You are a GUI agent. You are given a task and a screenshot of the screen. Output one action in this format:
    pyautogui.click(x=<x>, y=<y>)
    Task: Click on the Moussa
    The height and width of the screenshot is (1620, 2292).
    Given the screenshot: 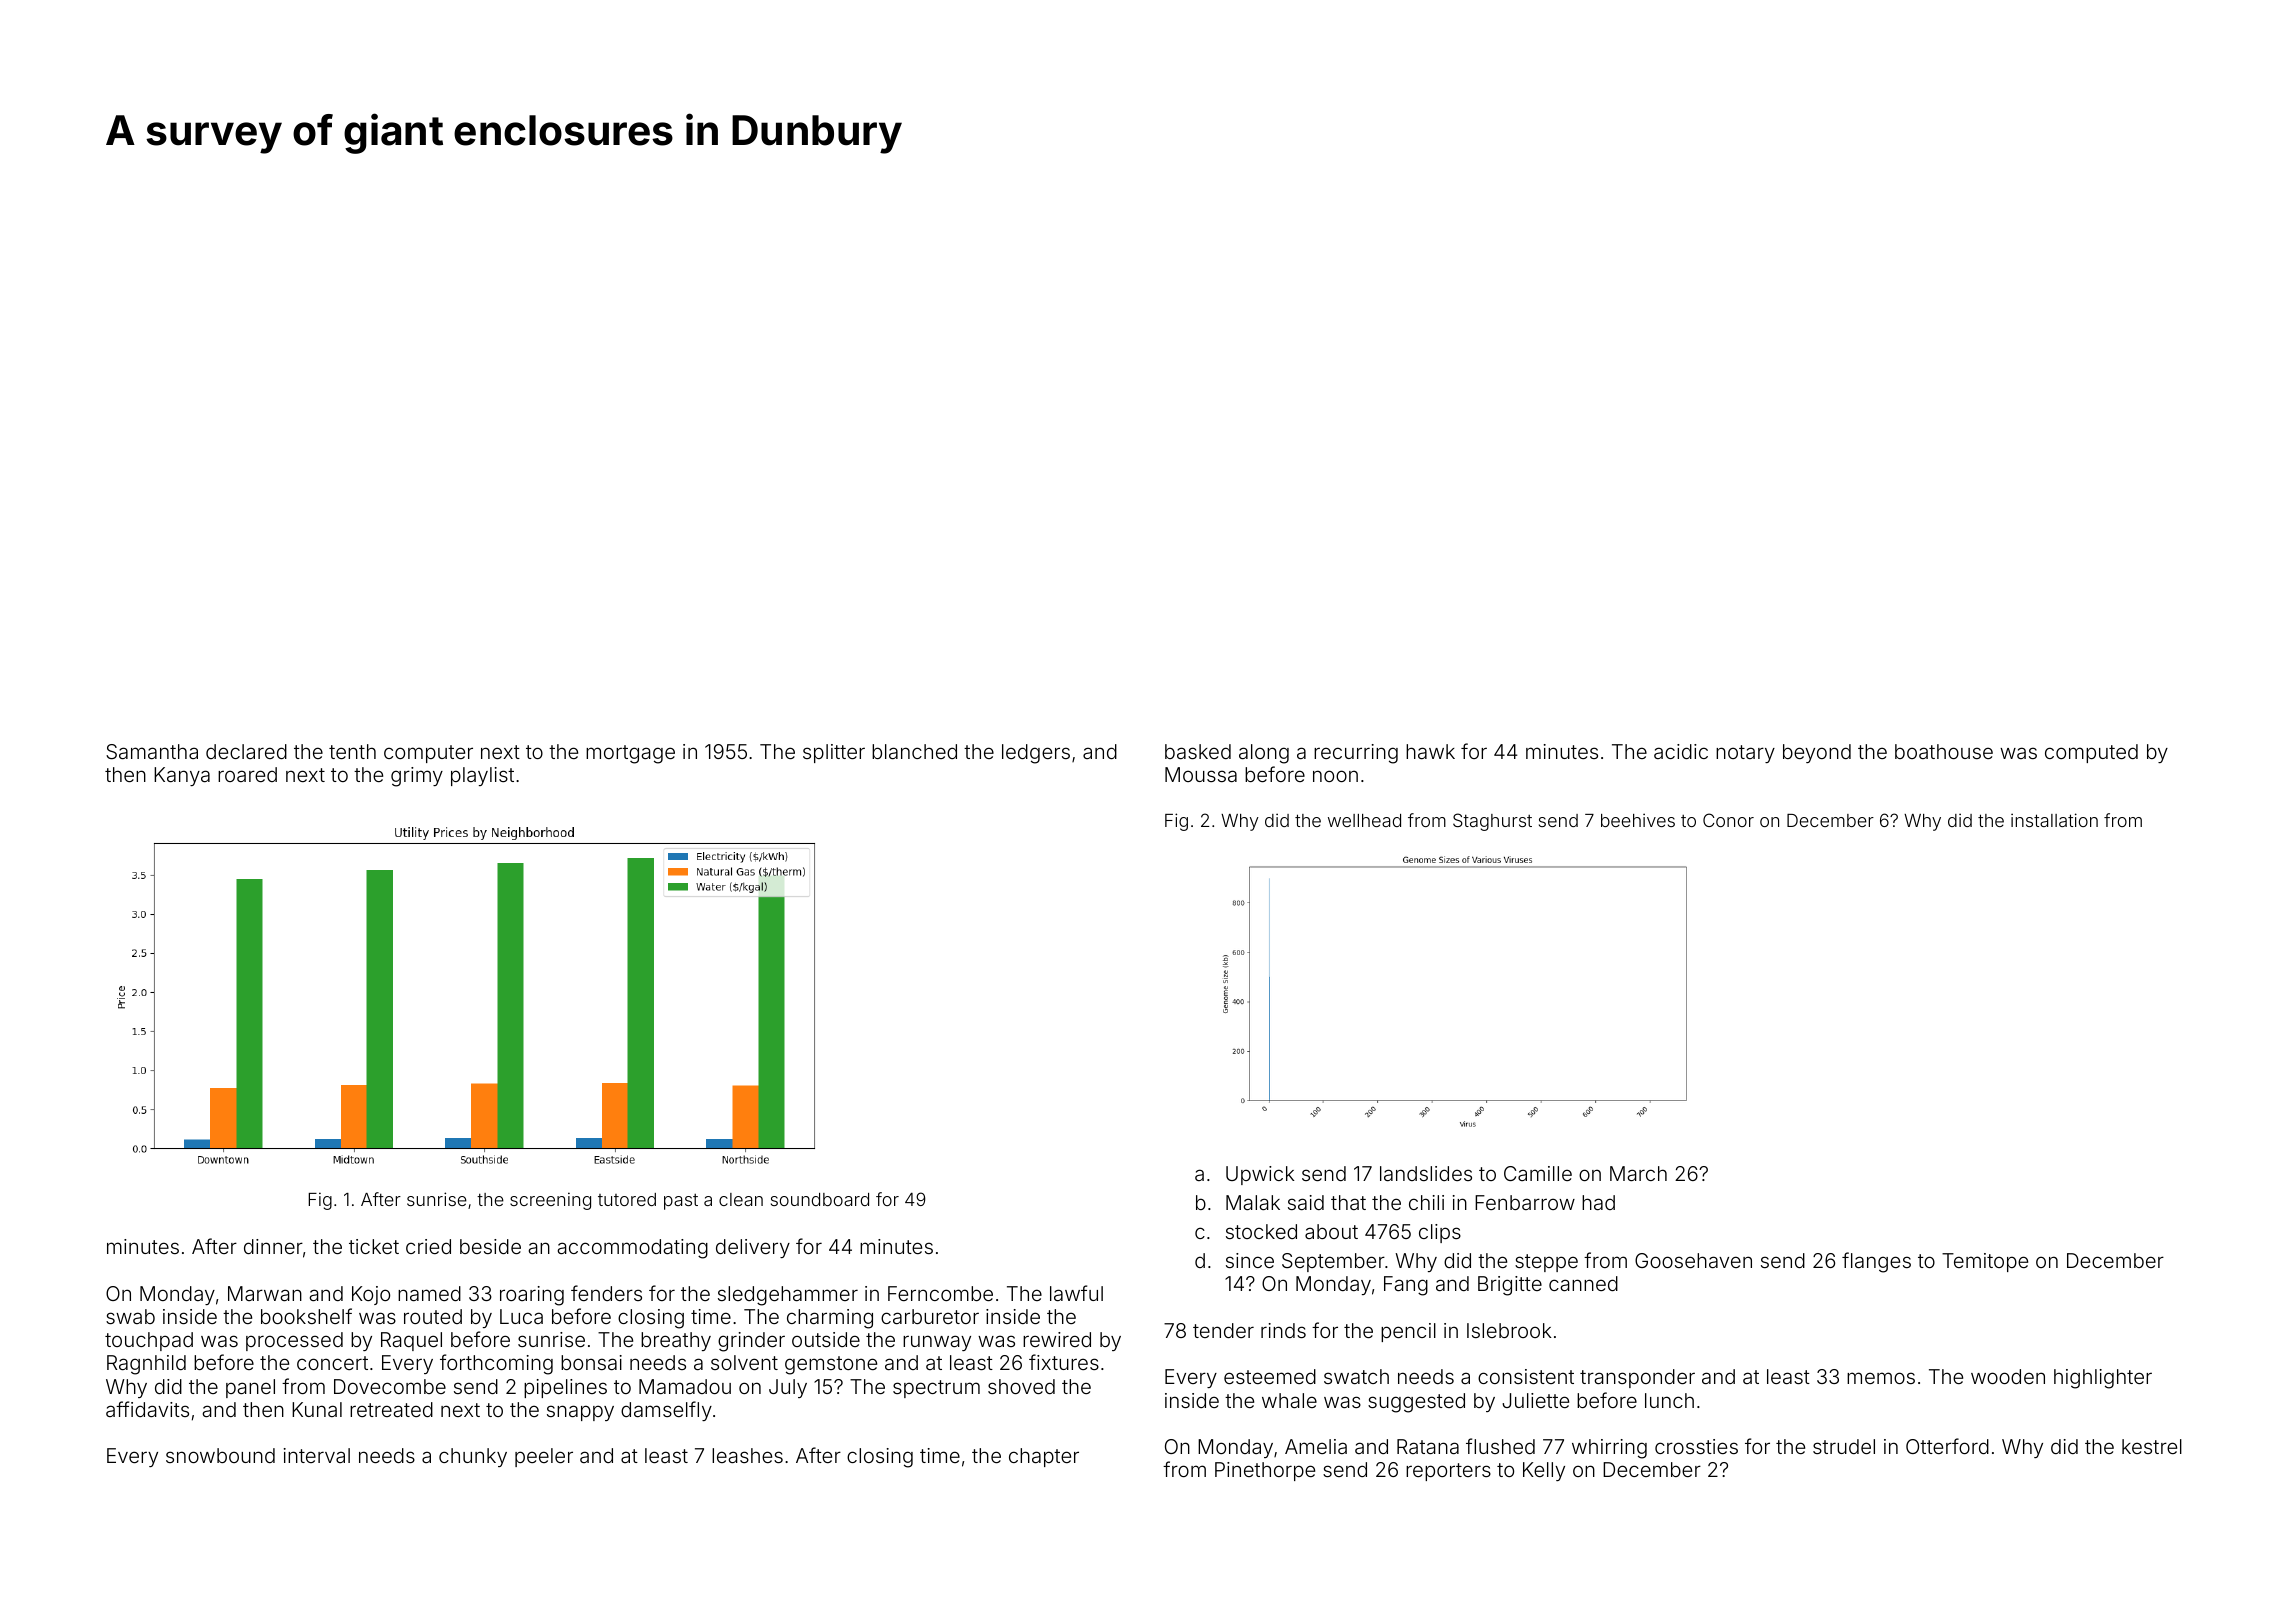 What is the action you would take?
    pyautogui.click(x=1201, y=774)
